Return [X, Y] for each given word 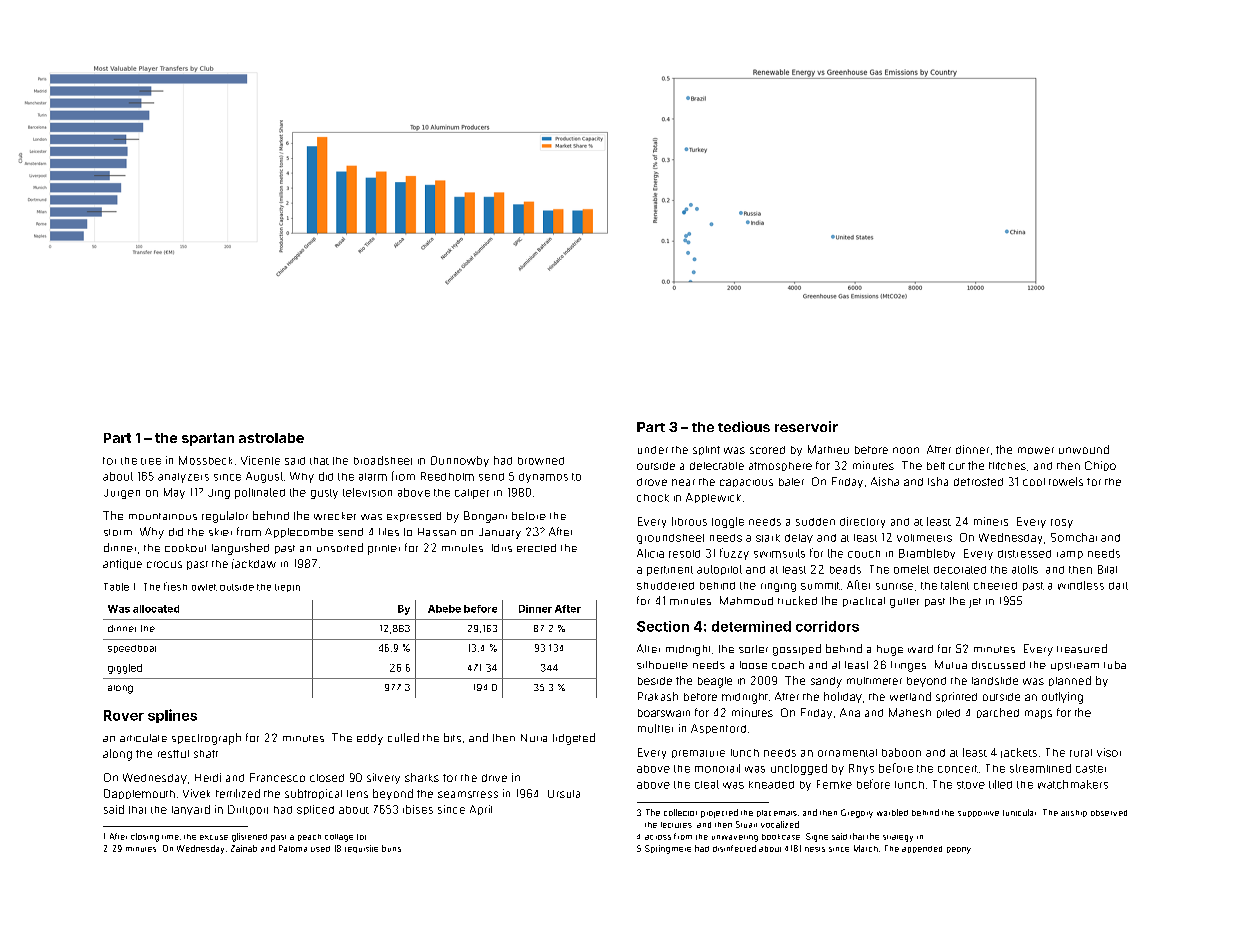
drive [494, 778]
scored [767, 450]
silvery [383, 778]
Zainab [244, 848]
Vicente [260, 460]
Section [663, 626]
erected [536, 548]
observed [1109, 813]
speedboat [132, 649]
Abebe [444, 609]
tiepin [287, 588]
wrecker [335, 516]
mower [1036, 450]
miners [991, 521]
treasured [1082, 648]
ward [920, 649]
